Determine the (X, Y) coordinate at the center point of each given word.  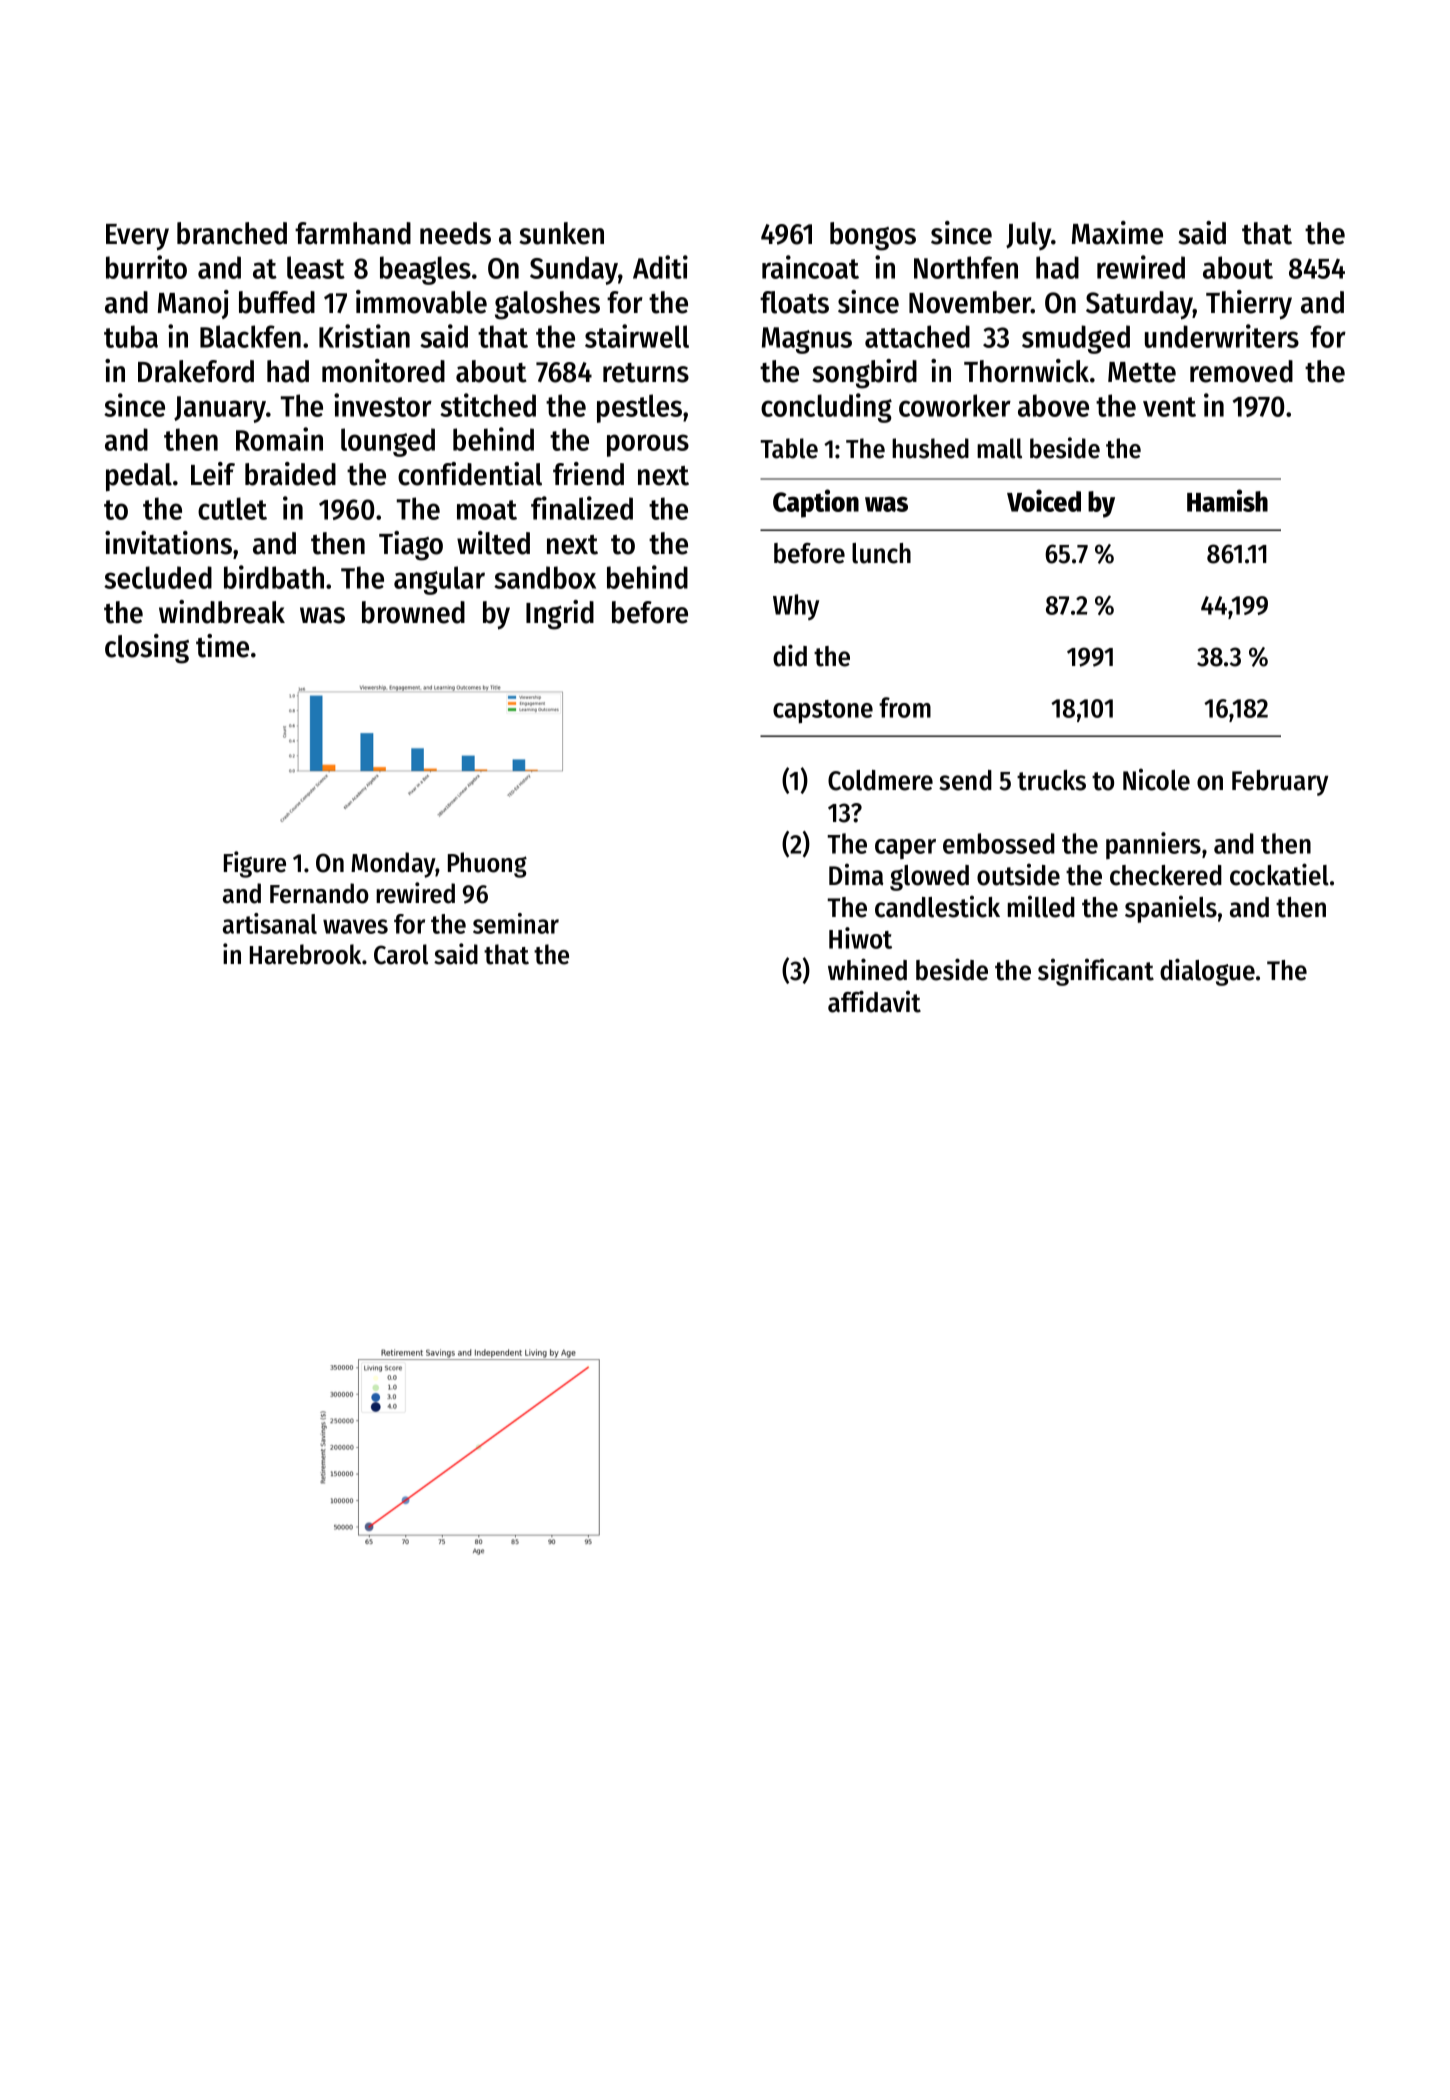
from (905, 707)
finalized (582, 508)
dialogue (1207, 972)
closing (147, 649)
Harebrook (305, 954)
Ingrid (560, 615)
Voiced (1044, 500)
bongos (873, 236)
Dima (856, 874)
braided (290, 474)
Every (137, 237)
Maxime (1117, 233)
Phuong (487, 865)
